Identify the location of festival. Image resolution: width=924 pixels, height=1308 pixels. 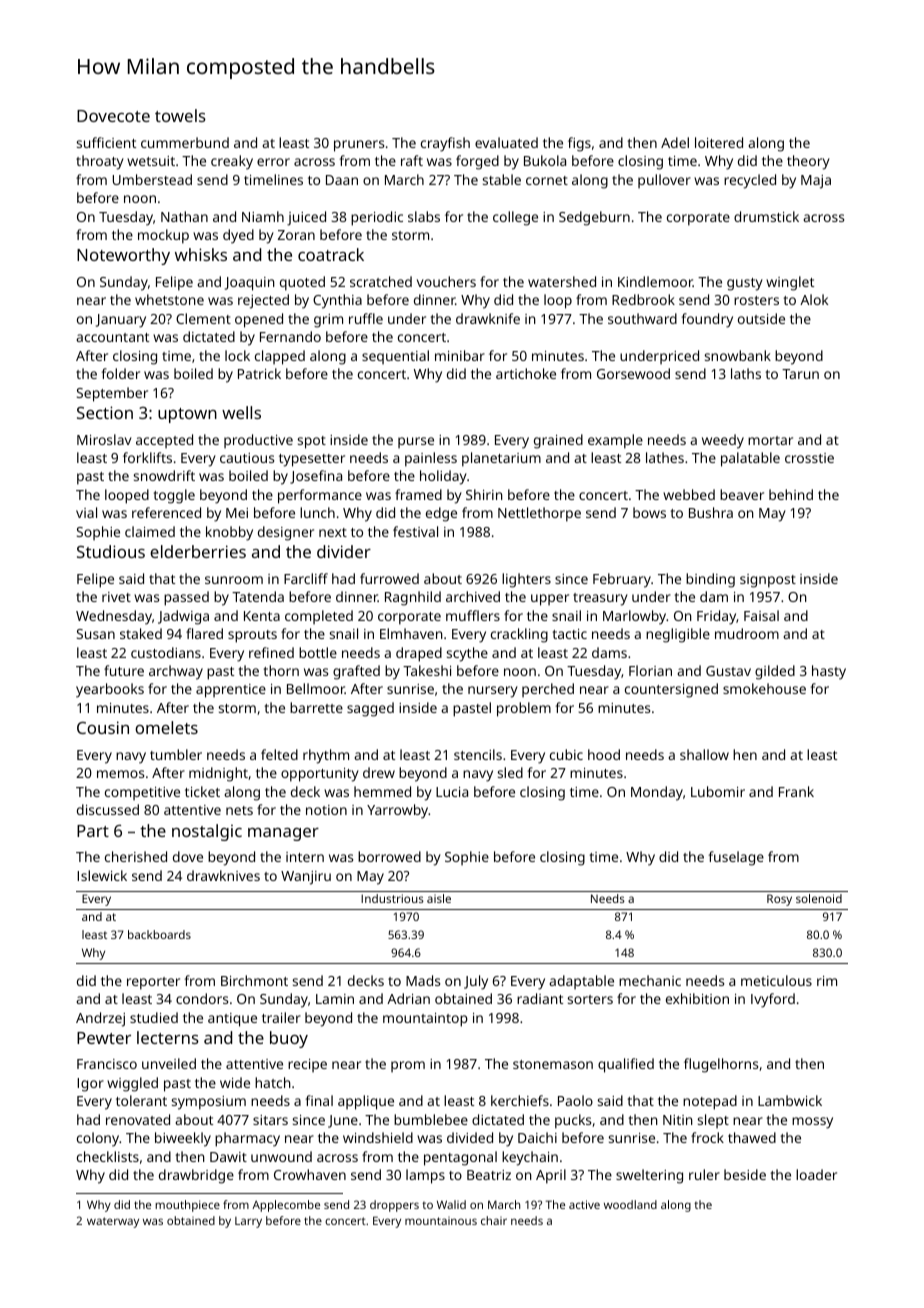
(415, 531).
